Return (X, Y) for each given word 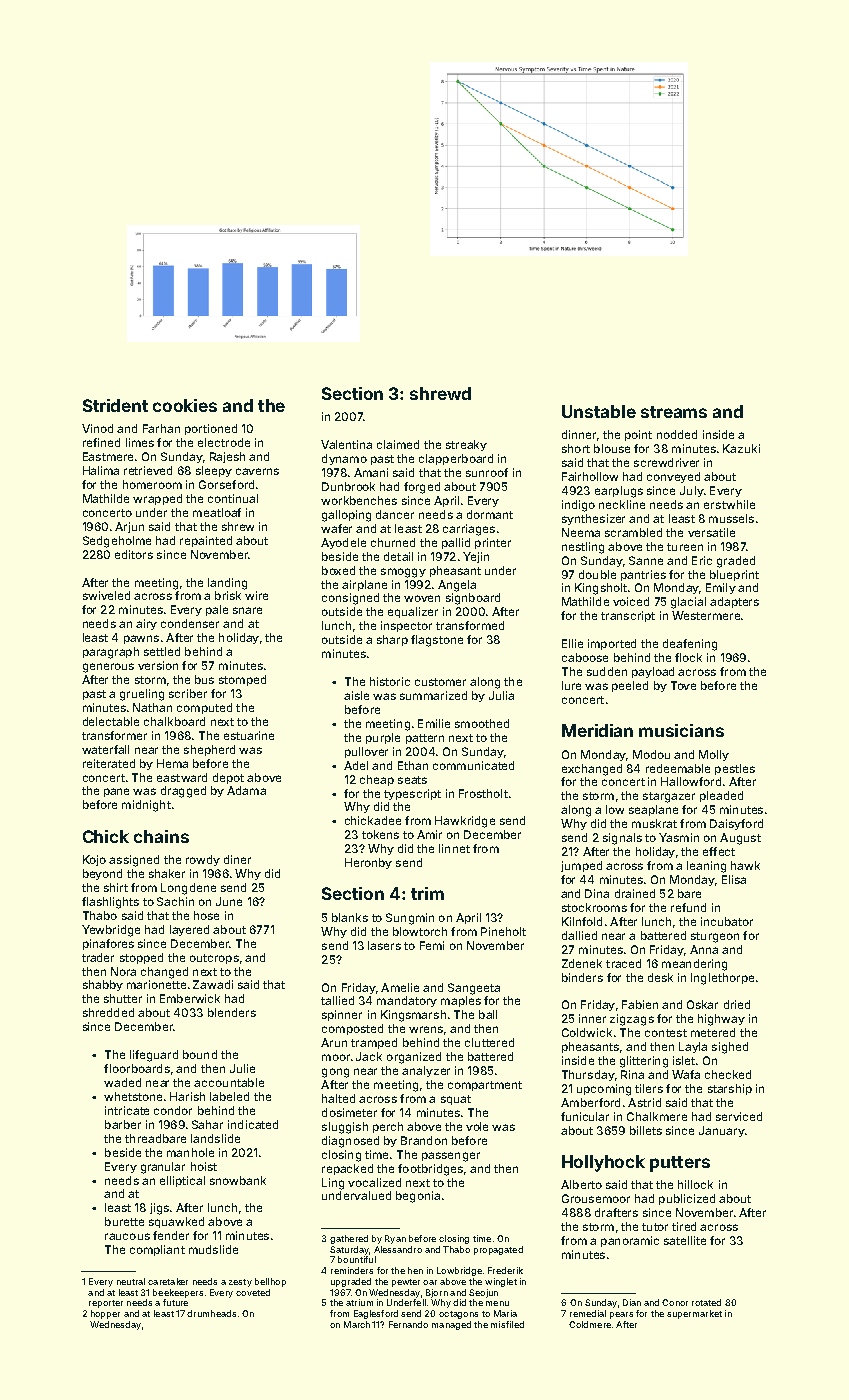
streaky (466, 445)
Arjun (129, 527)
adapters (734, 602)
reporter (106, 1304)
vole (477, 1126)
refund (688, 907)
